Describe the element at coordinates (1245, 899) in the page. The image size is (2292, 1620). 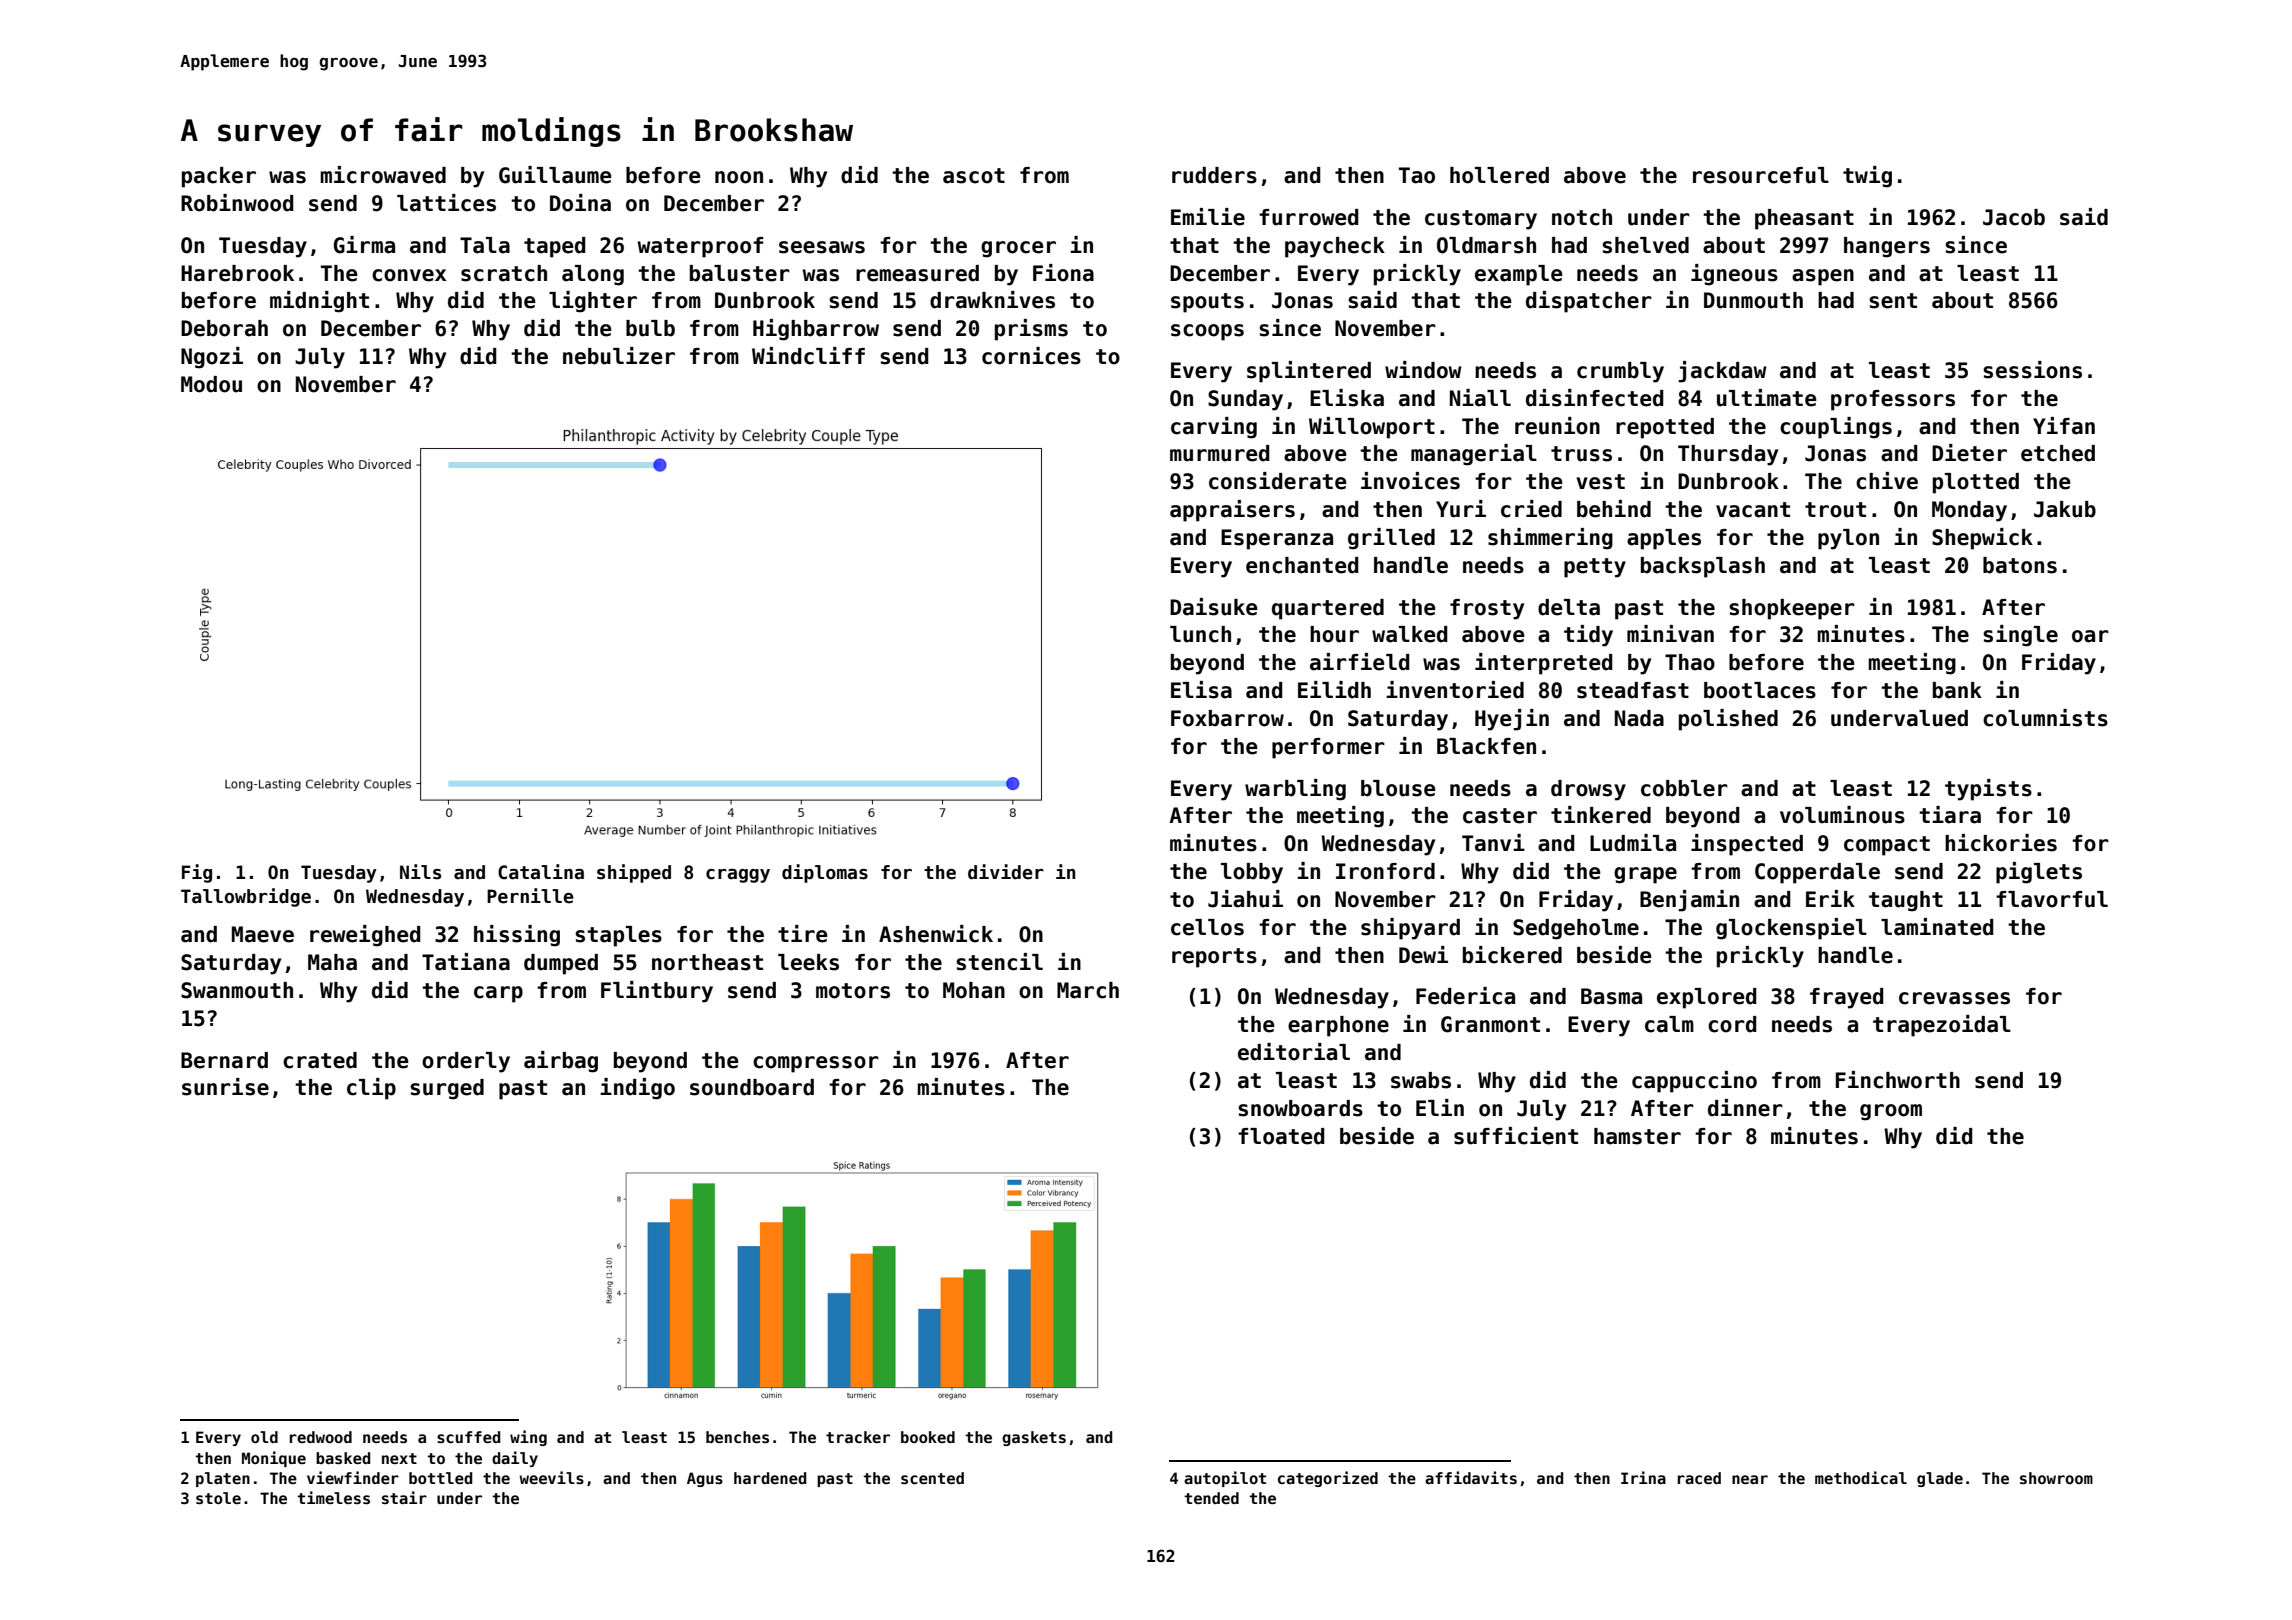
I see `Jiahui` at that location.
